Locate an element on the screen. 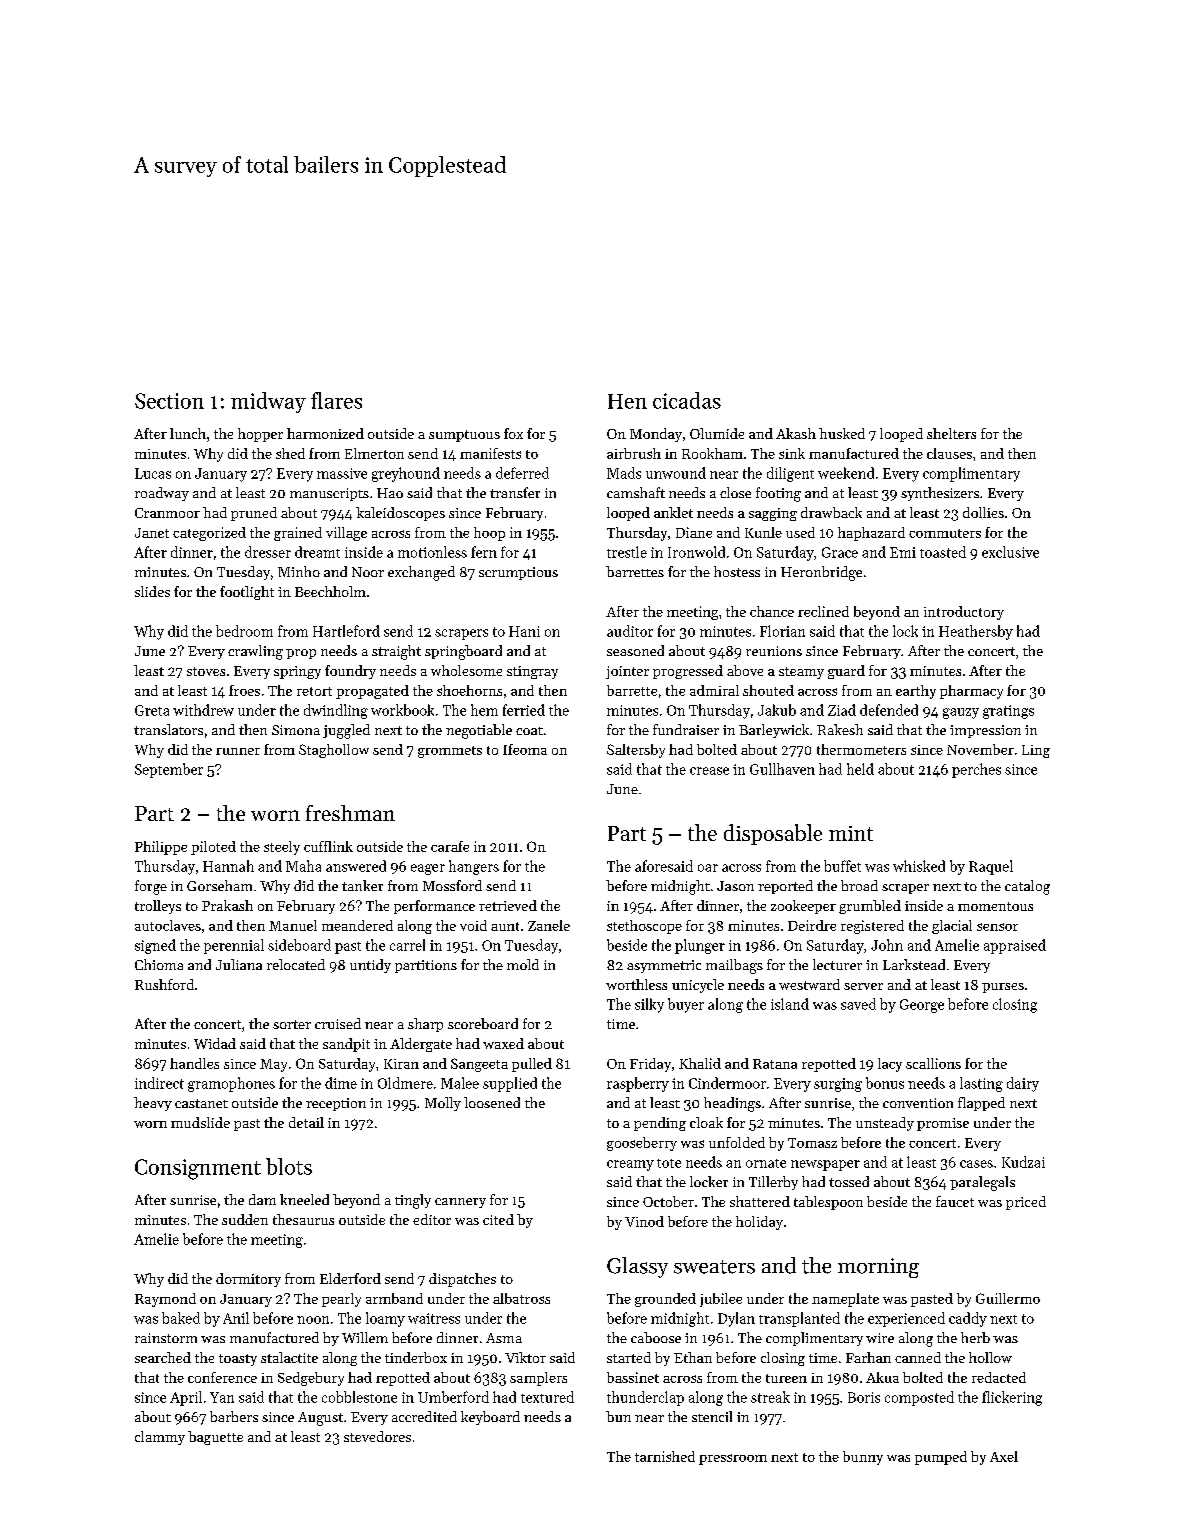  bassinet is located at coordinates (633, 1377).
